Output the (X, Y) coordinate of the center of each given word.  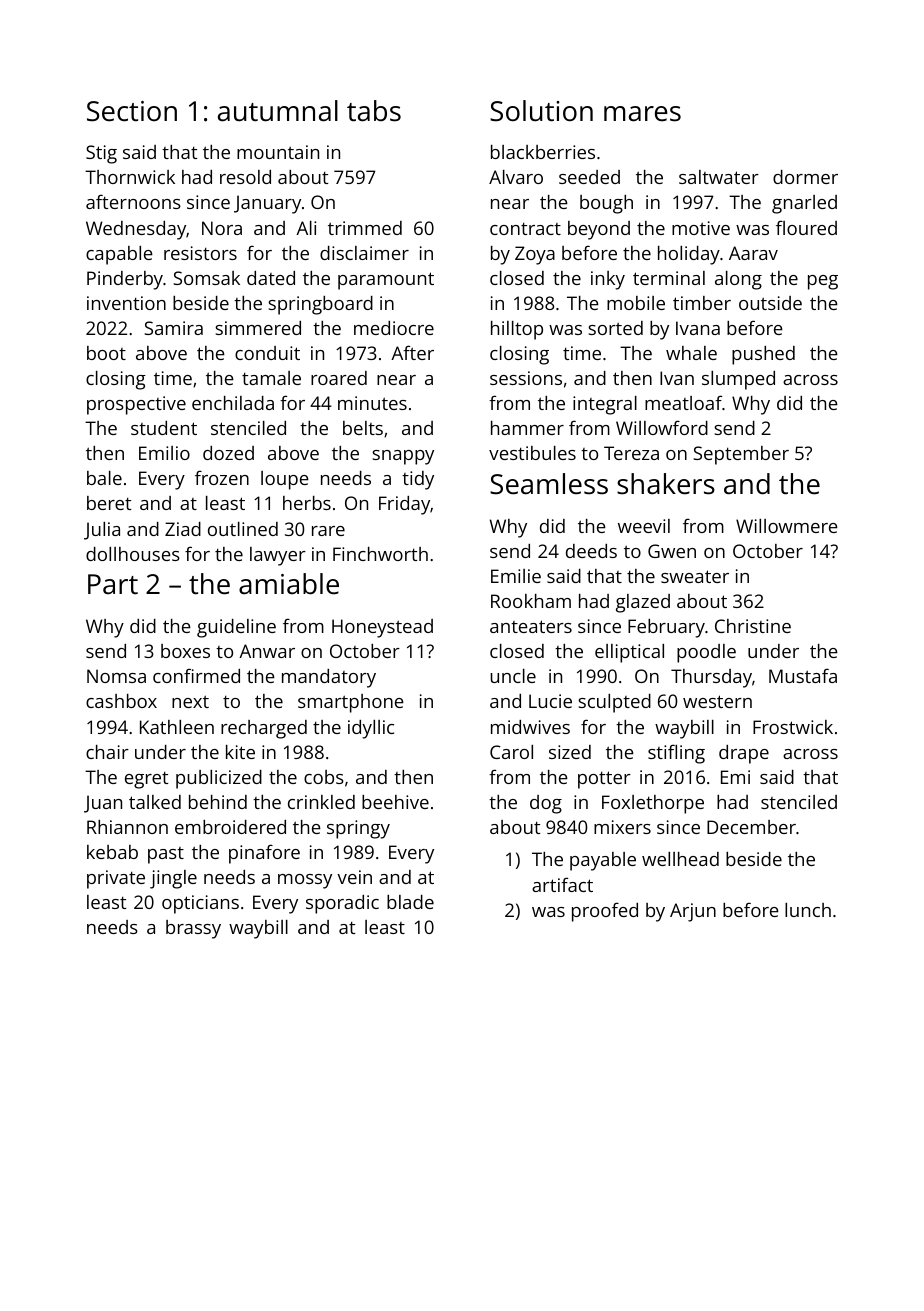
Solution (541, 111)
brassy (193, 929)
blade (410, 902)
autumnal (278, 111)
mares (642, 114)
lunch (808, 910)
